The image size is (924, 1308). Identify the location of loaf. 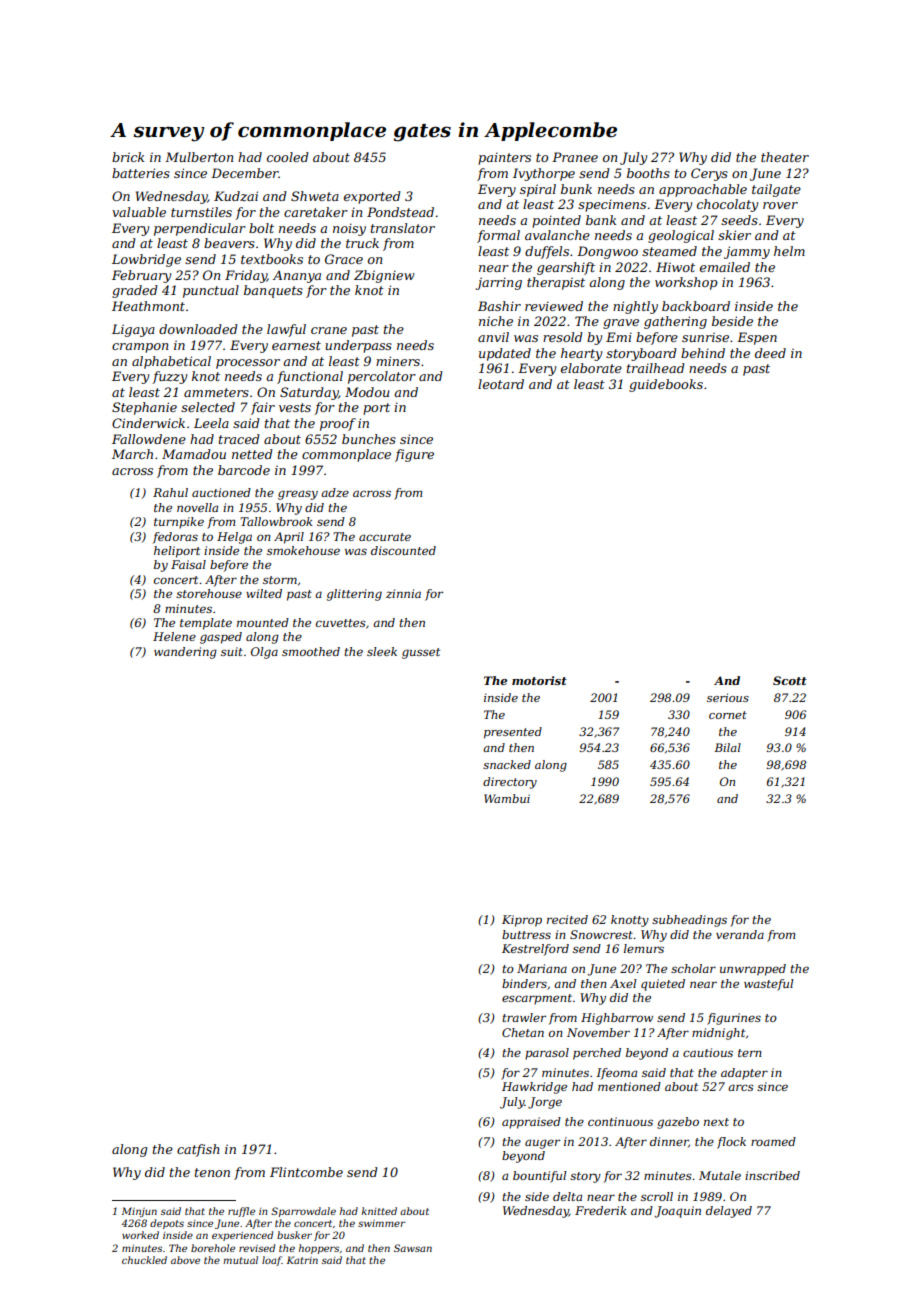
(272, 1261).
